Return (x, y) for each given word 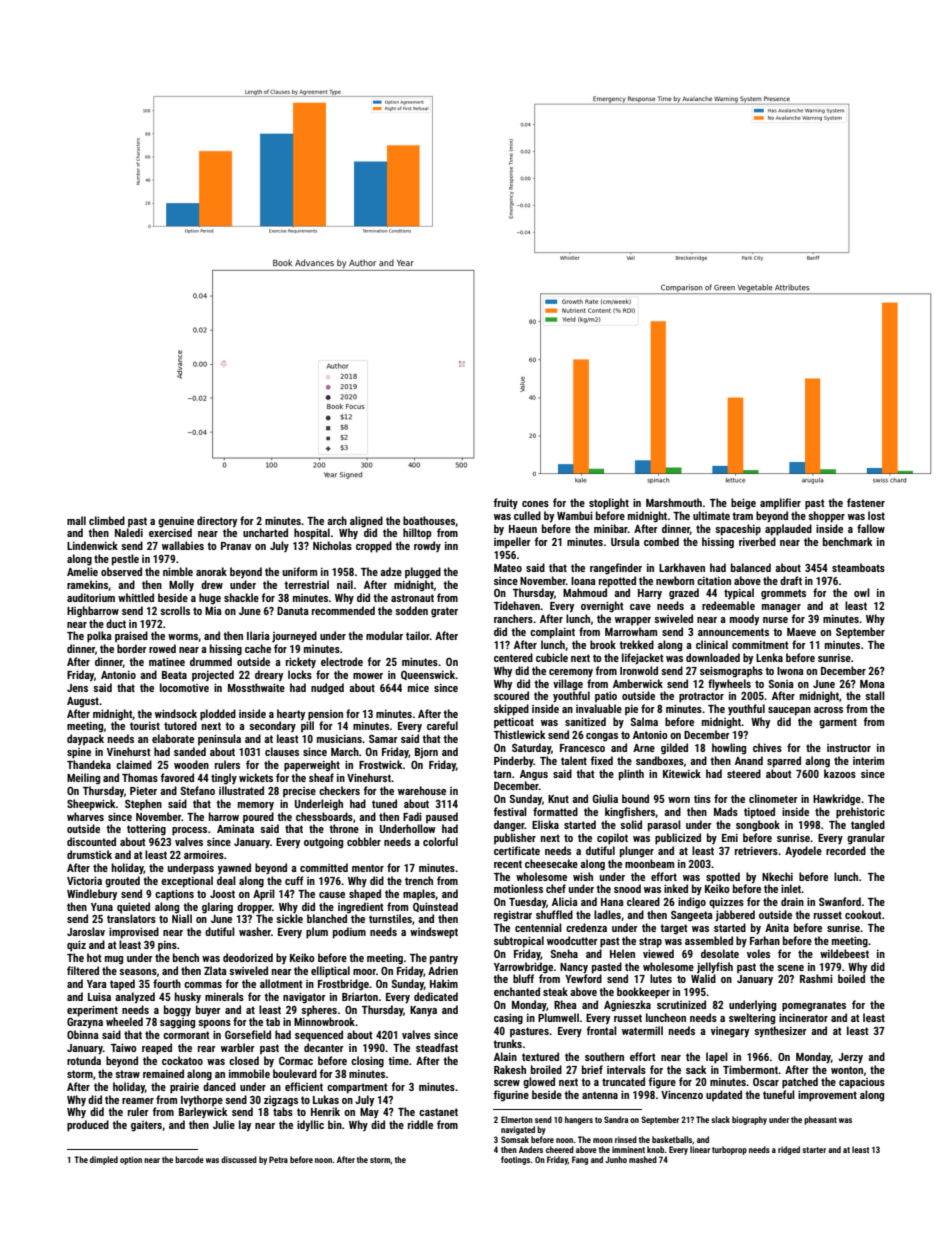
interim (868, 761)
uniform (300, 571)
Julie (224, 1124)
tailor (418, 635)
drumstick (89, 854)
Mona (872, 684)
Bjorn (426, 753)
